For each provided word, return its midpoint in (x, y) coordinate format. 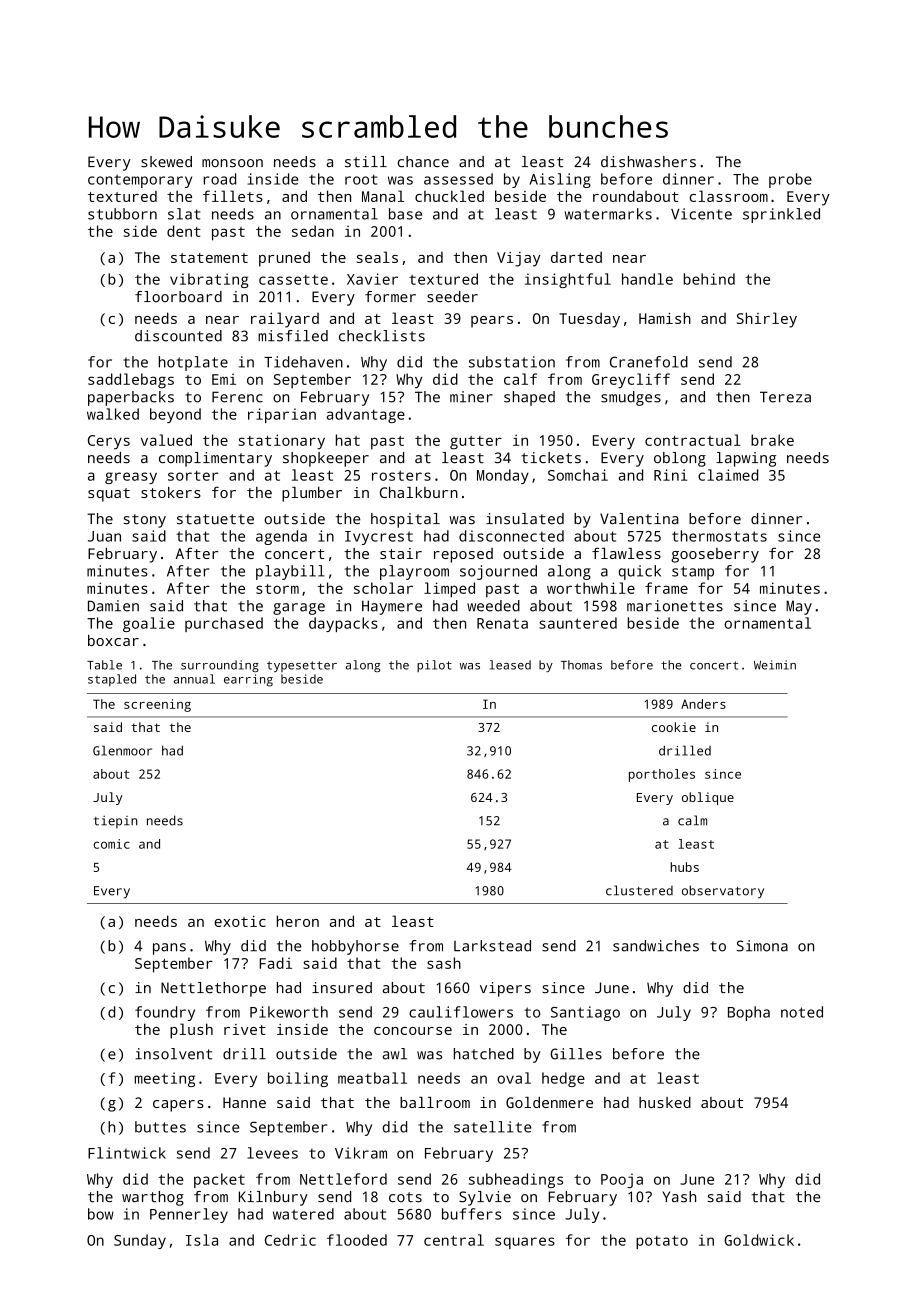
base (405, 214)
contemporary (140, 181)
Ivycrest (379, 538)
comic (111, 844)
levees (272, 1153)
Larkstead (492, 946)
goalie (149, 624)
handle (647, 279)
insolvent (173, 1054)
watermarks (608, 214)
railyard (285, 320)
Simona (762, 946)
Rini (670, 475)
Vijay (519, 259)
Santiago (585, 1013)
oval (514, 1078)
